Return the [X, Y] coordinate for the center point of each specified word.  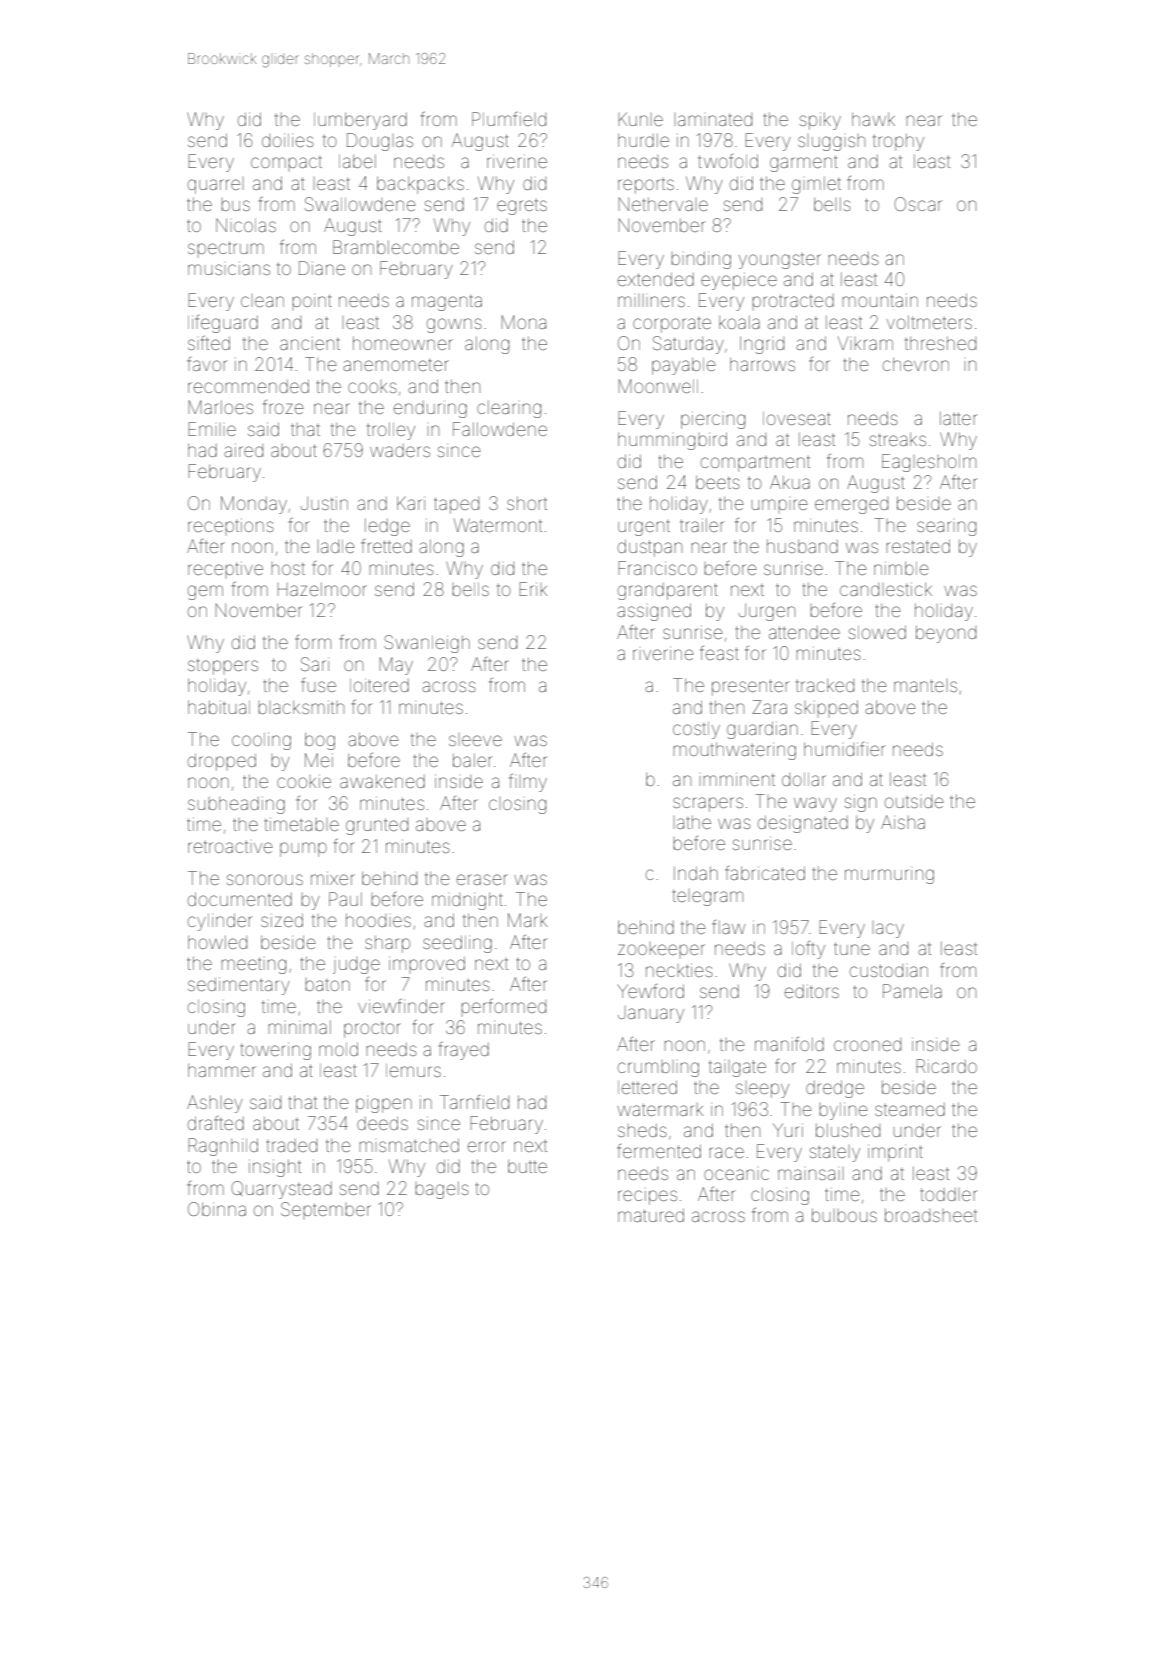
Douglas [380, 142]
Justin [324, 503]
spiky [820, 121]
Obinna [217, 1209]
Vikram [865, 343]
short [527, 503]
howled [217, 942]
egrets [522, 207]
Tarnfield [474, 1102]
